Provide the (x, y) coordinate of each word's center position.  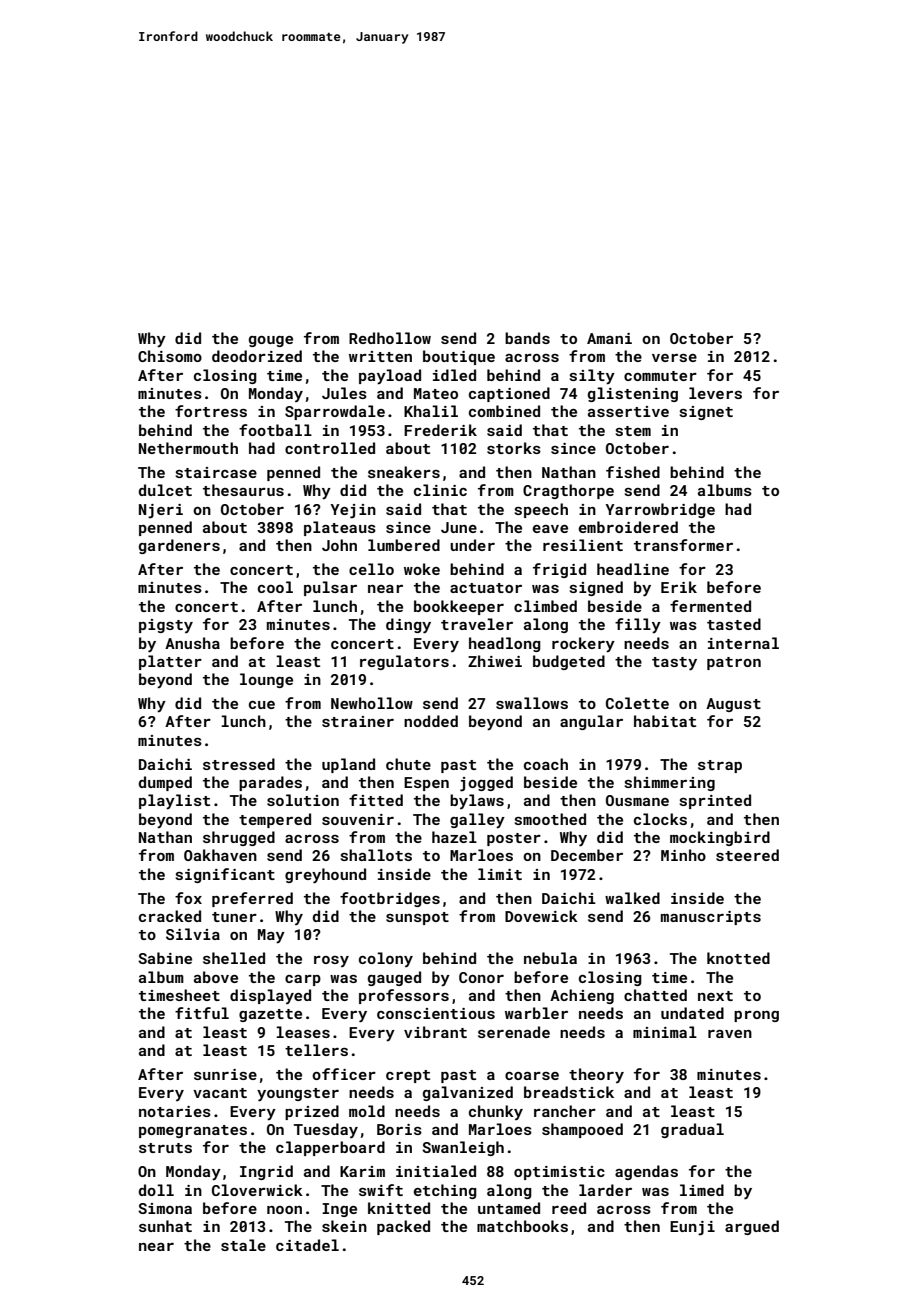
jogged (486, 784)
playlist (174, 802)
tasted (734, 624)
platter (170, 662)
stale (243, 1245)
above (216, 977)
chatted (655, 995)
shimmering (669, 783)
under (472, 545)
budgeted (569, 662)
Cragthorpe (568, 491)
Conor (481, 977)
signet (706, 413)
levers (715, 393)
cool (275, 587)
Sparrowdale (335, 412)
